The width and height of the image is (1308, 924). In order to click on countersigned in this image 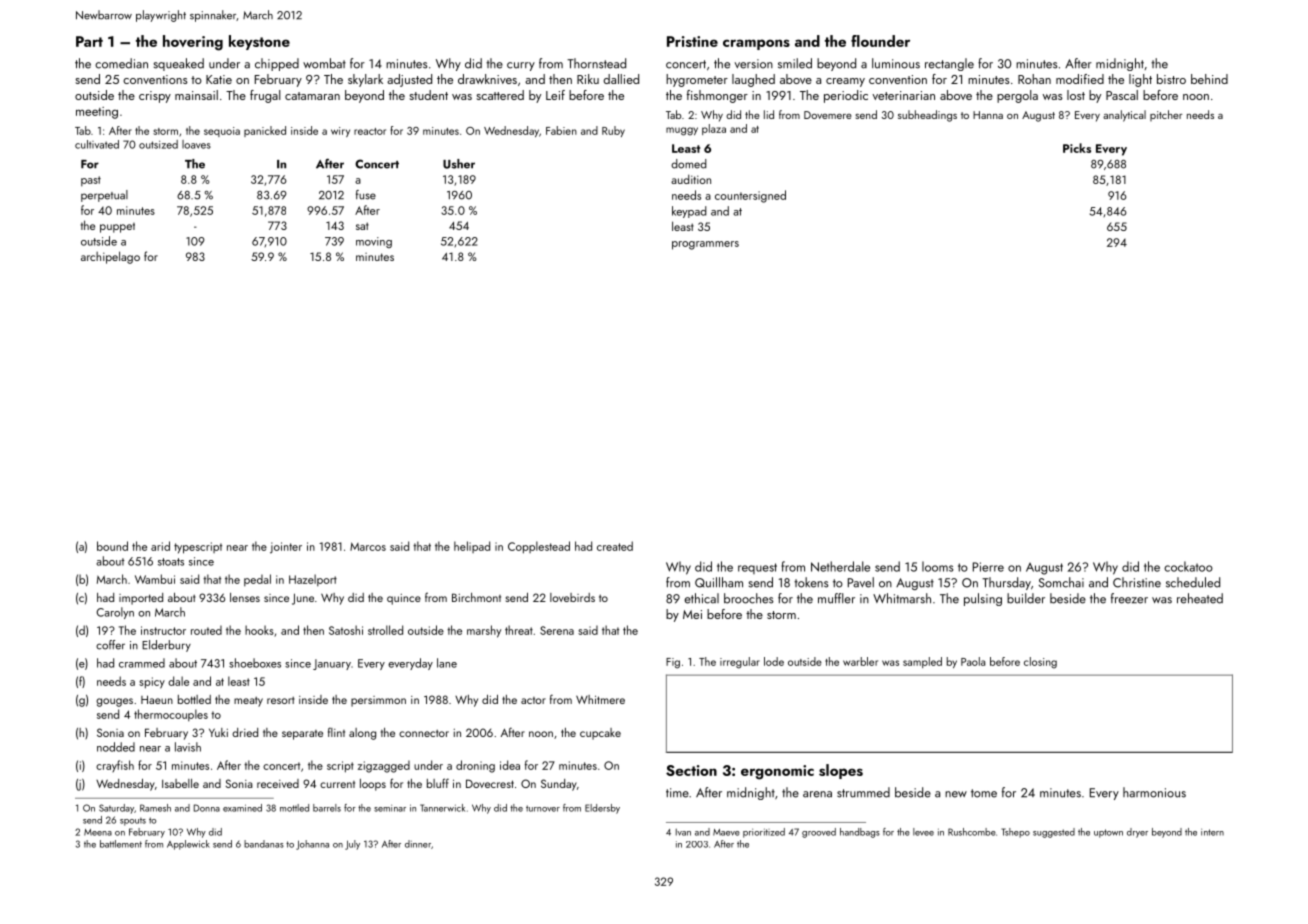, I will do `click(750, 196)`.
